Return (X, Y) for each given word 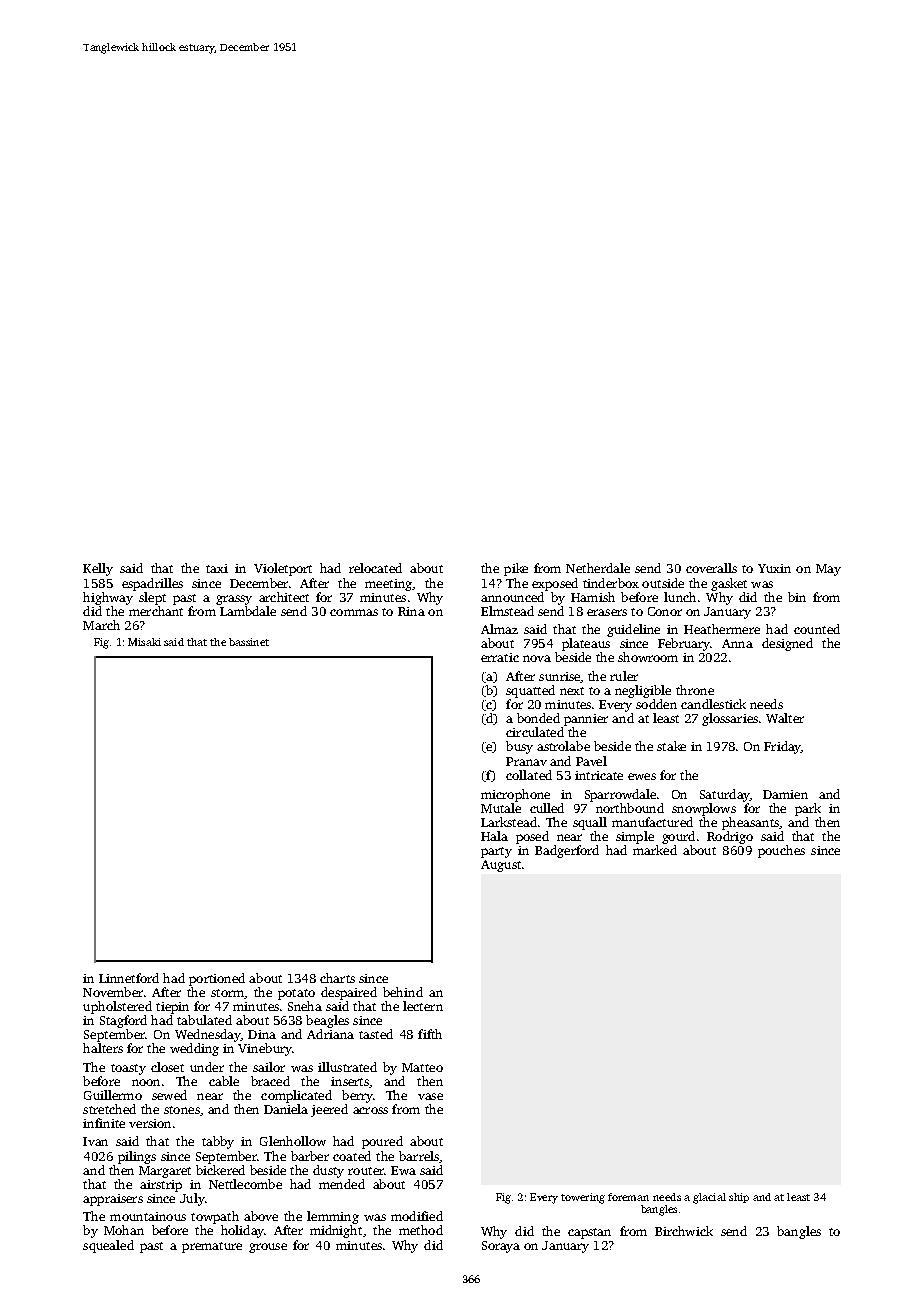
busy (519, 747)
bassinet (249, 642)
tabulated (204, 1020)
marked (655, 850)
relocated (375, 568)
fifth (430, 1034)
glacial (709, 1198)
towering (583, 1198)
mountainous (148, 1216)
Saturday (725, 795)
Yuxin (774, 568)
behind (403, 992)
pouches (781, 851)
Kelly (98, 569)
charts (337, 978)
